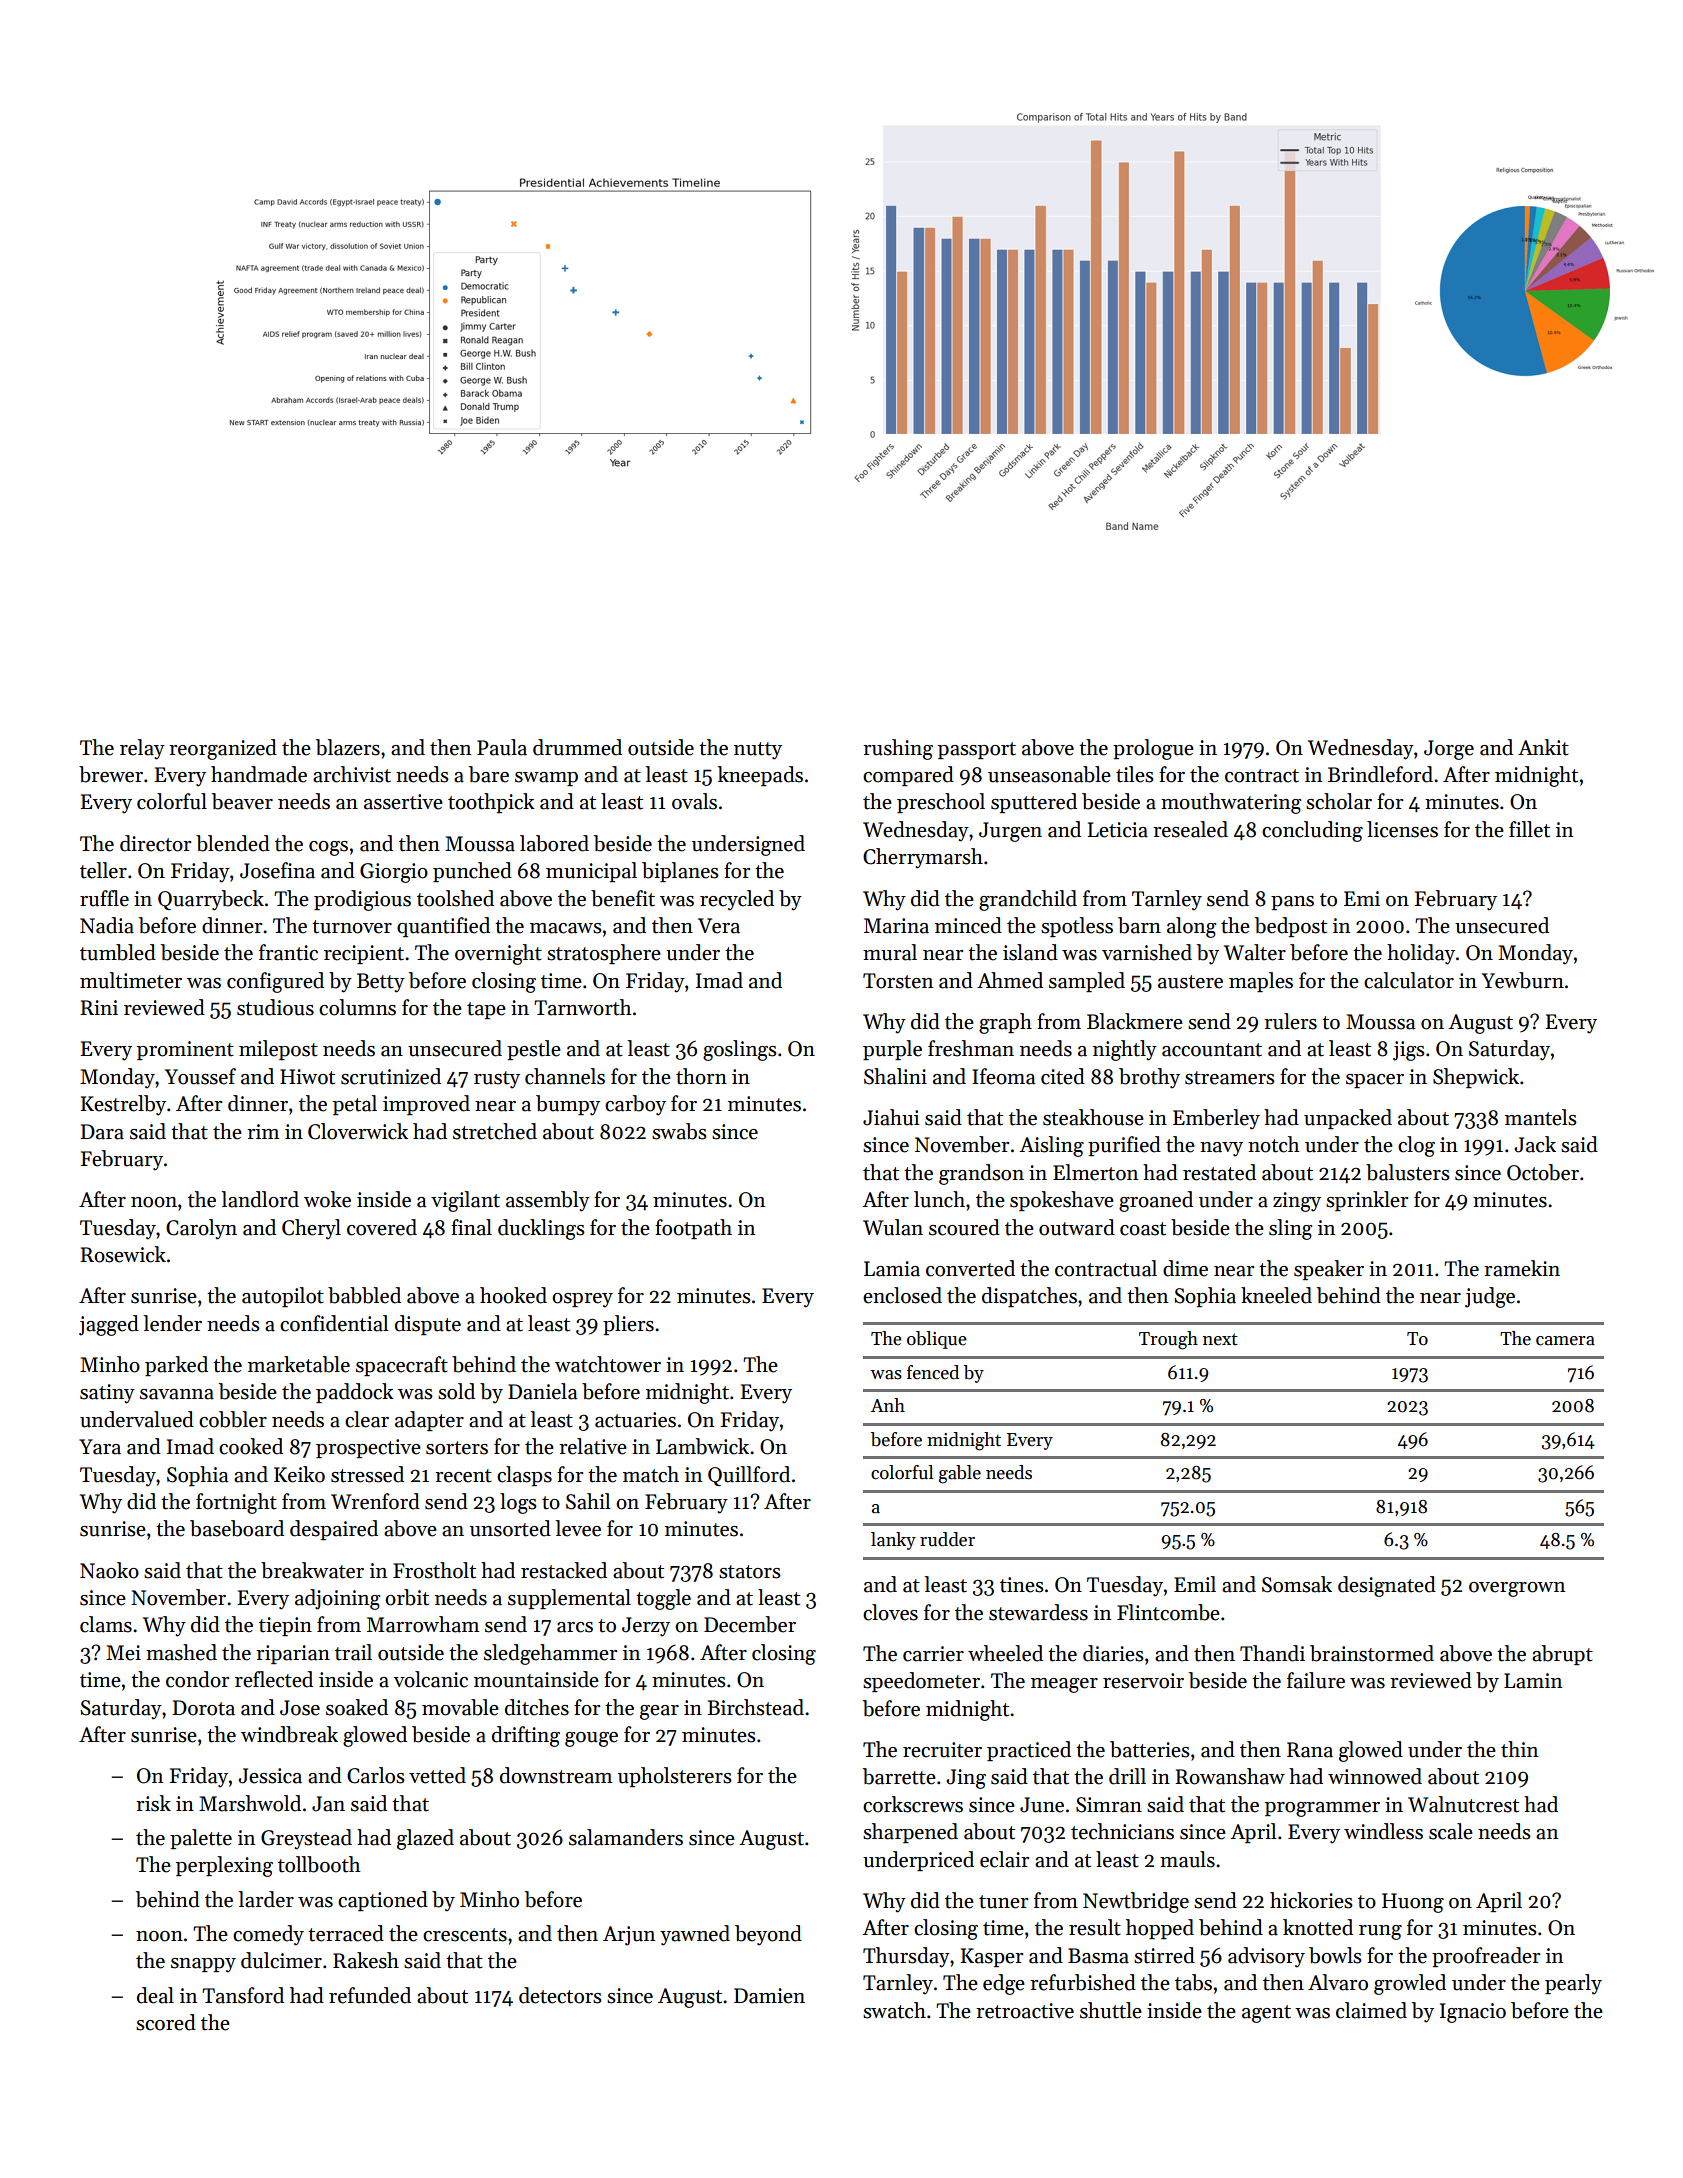 Image resolution: width=1683 pixels, height=2178 pixels. I want to click on Cloverwick, so click(358, 1131).
